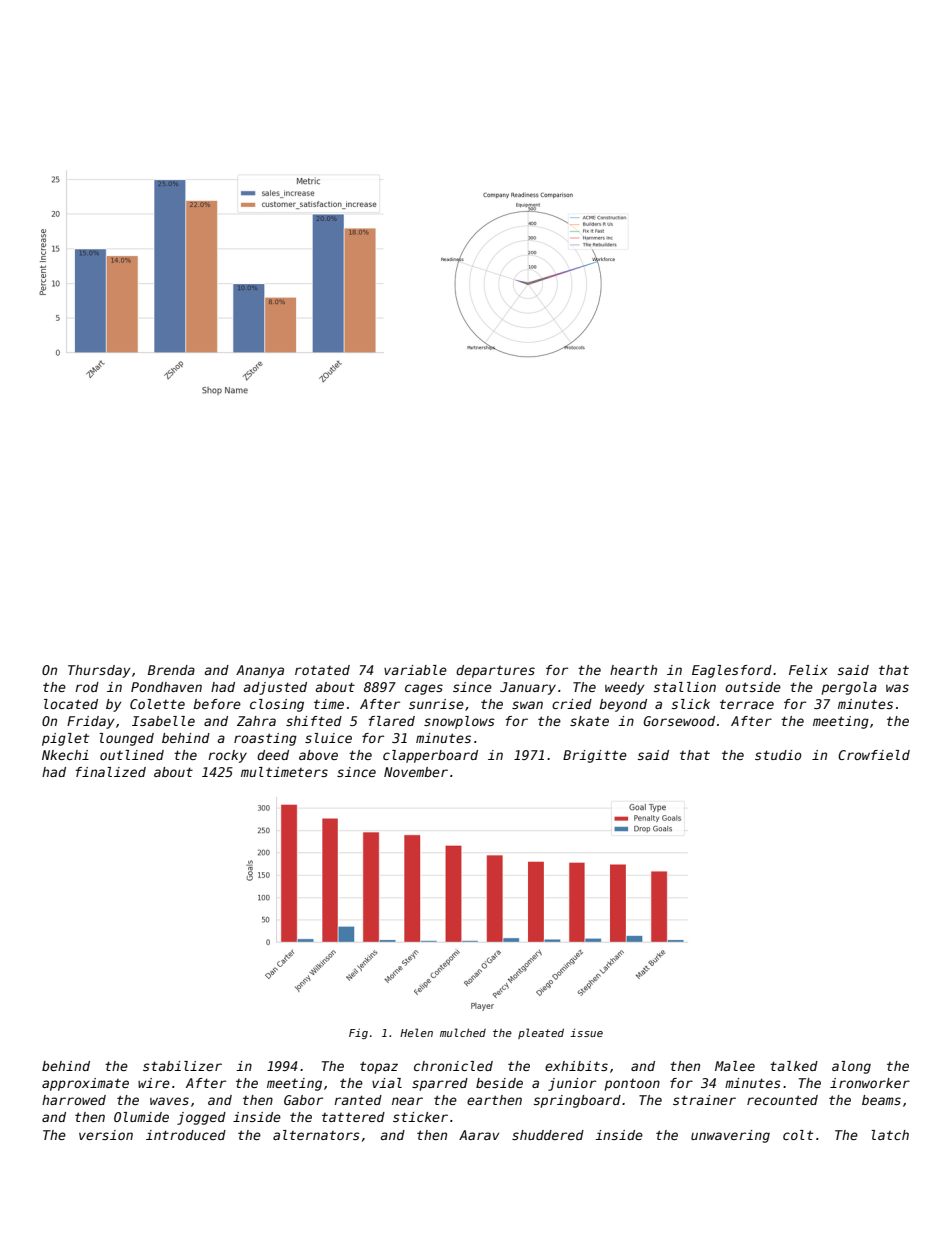  Describe the element at coordinates (453, 1066) in the document. I see `chronicled` at that location.
